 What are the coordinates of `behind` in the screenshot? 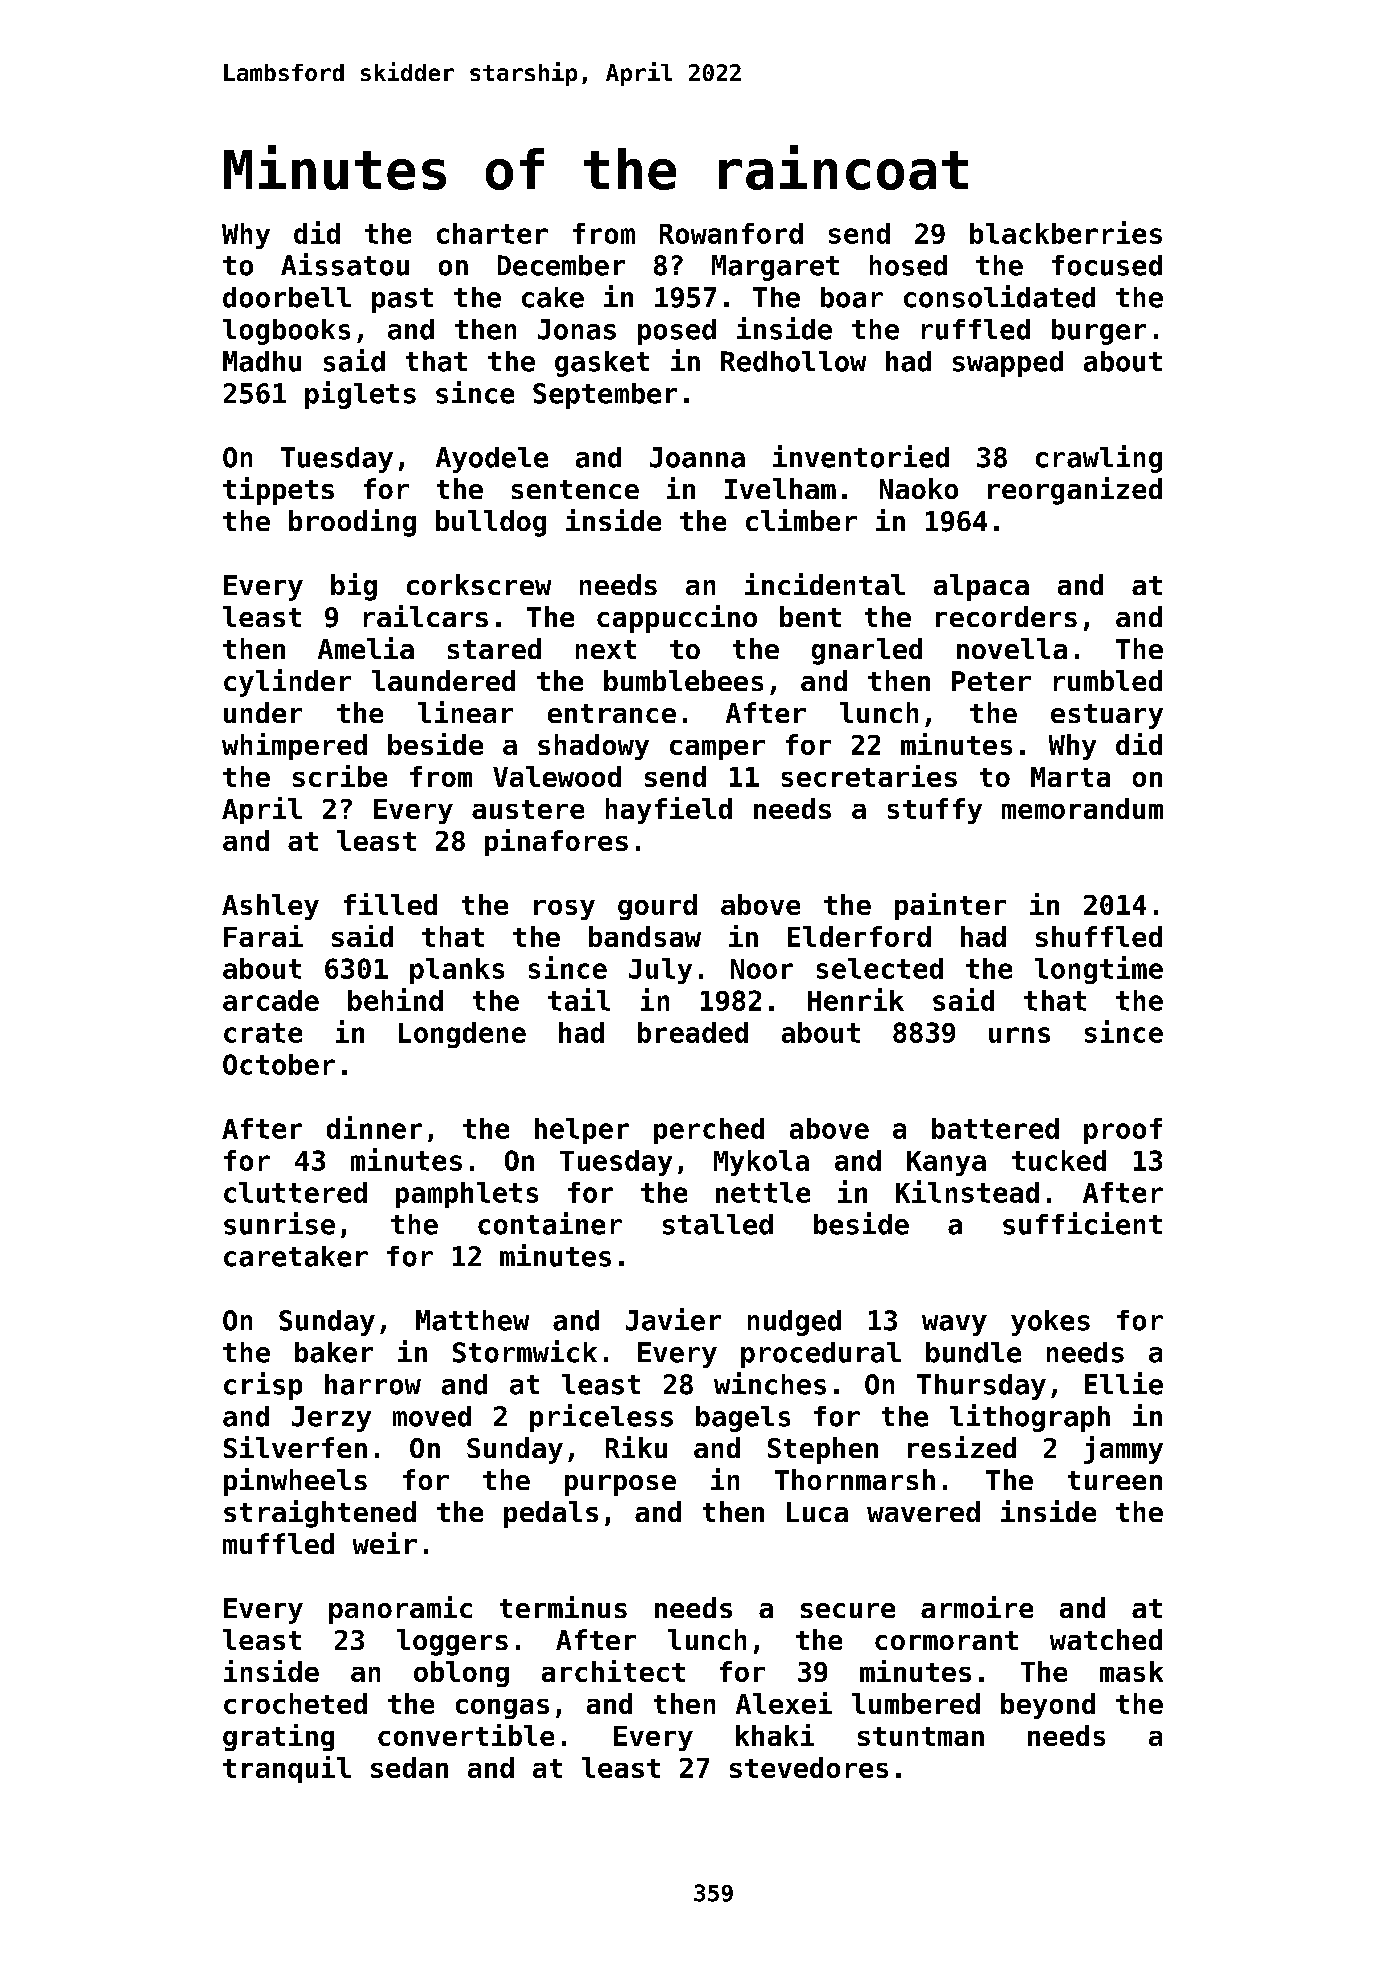 It's located at (395, 999).
